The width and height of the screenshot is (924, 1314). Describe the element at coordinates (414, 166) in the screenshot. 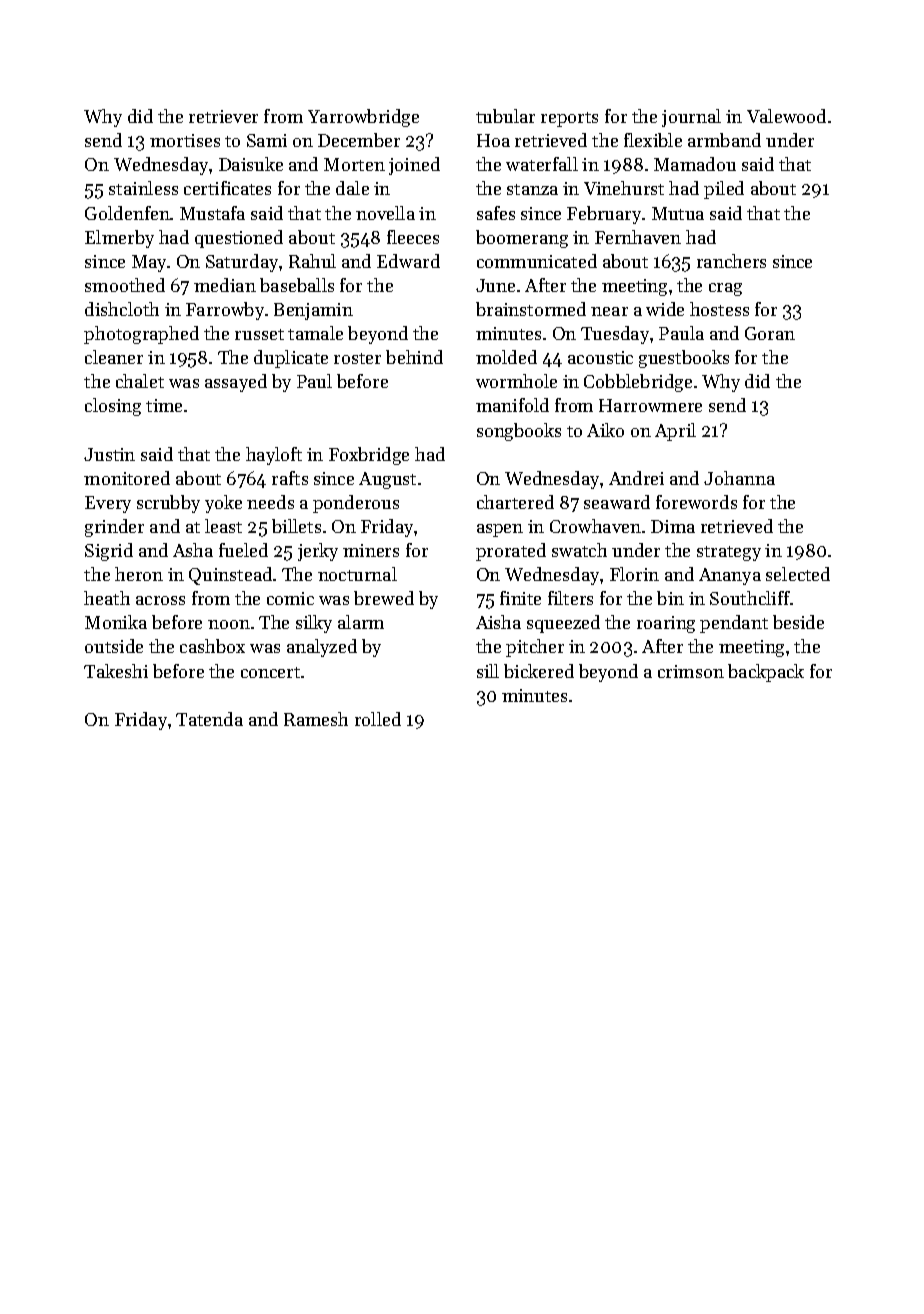

I see `joined` at that location.
